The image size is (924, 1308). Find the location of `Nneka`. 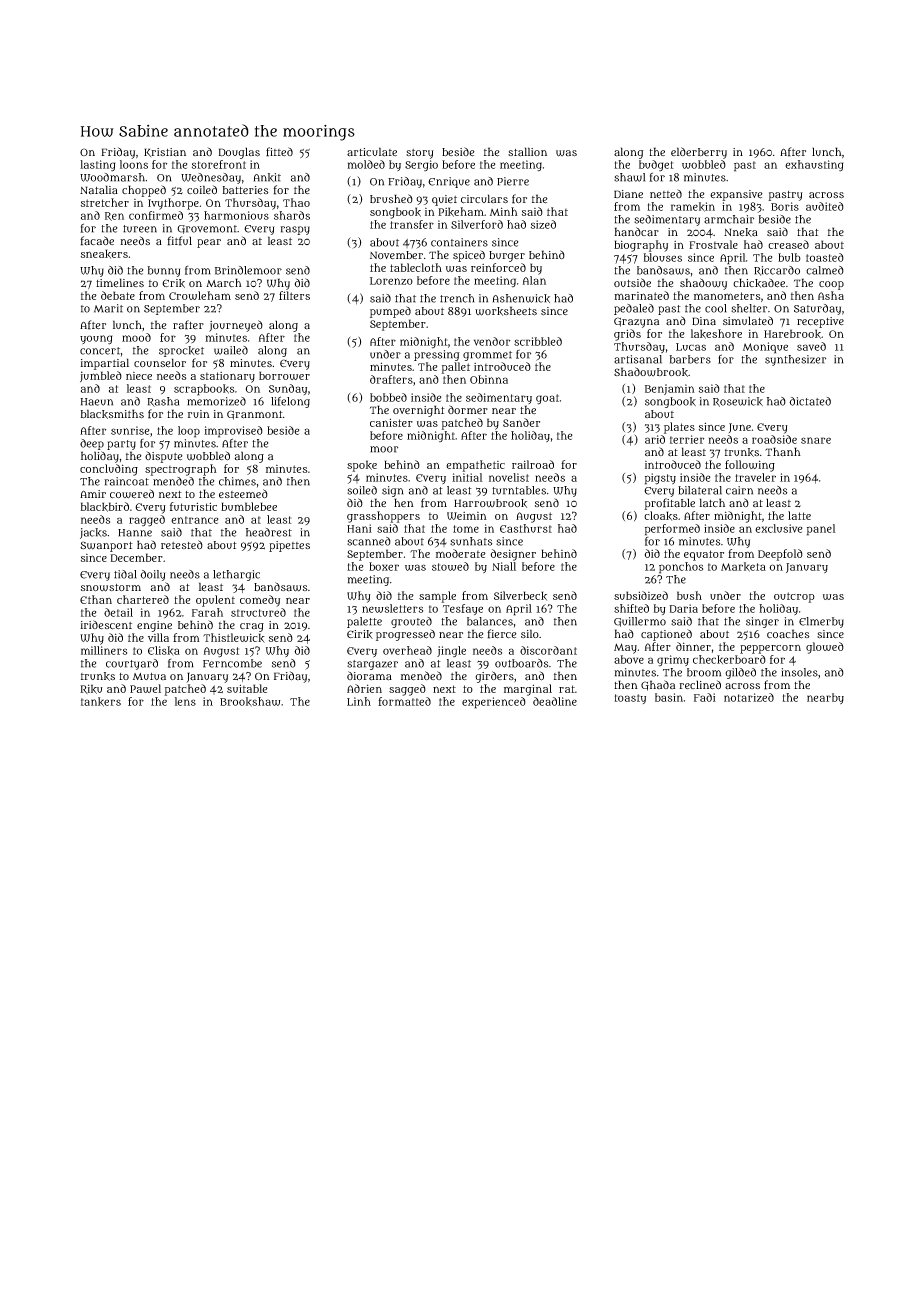

Nneka is located at coordinates (741, 232).
